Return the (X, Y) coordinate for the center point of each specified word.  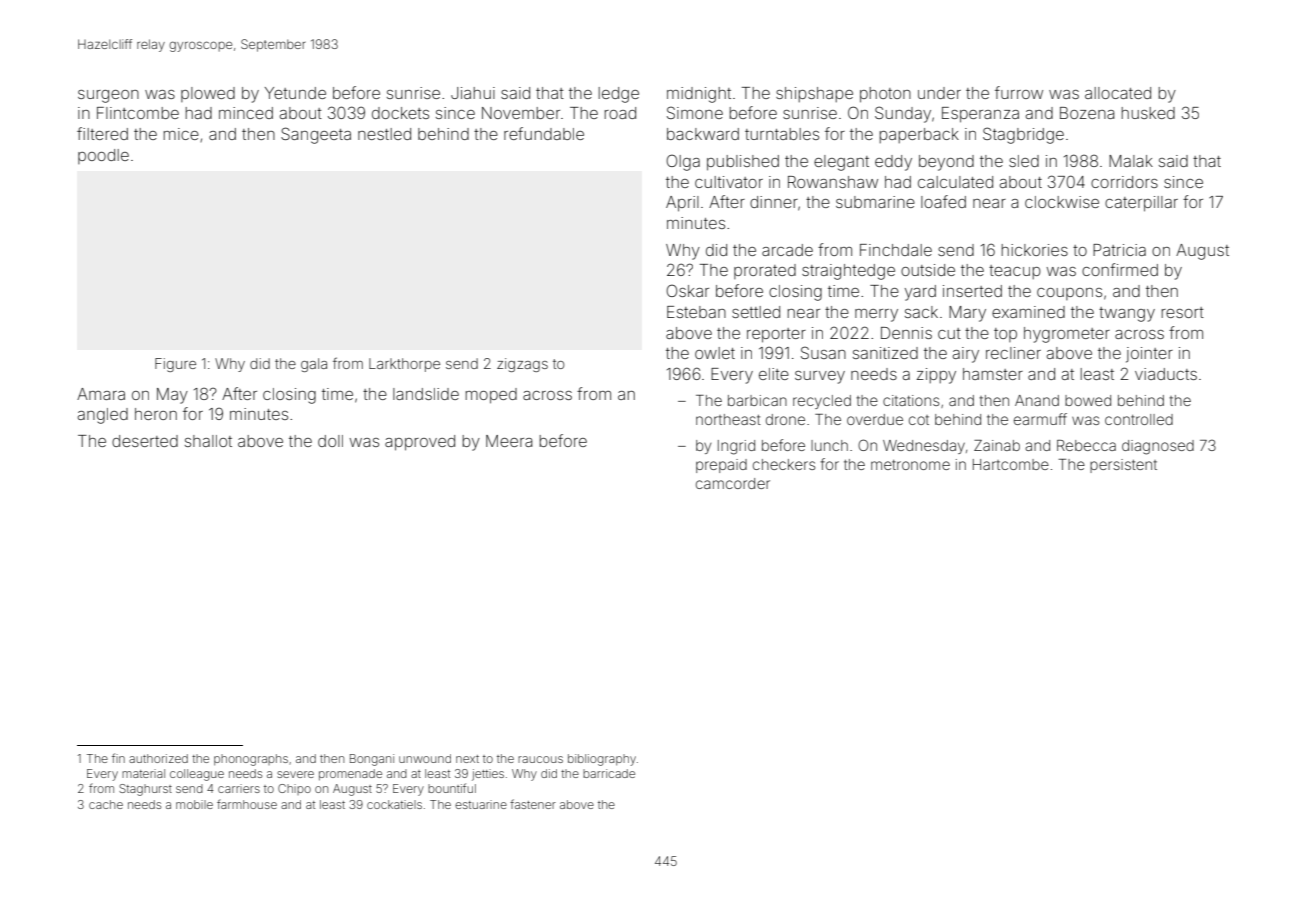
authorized (158, 758)
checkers (784, 464)
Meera (509, 441)
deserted (145, 441)
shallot (208, 441)
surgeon (108, 96)
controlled (1139, 419)
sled (1024, 161)
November (521, 113)
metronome (910, 465)
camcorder (733, 483)
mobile (194, 804)
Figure (175, 365)
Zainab (997, 445)
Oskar (687, 290)
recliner (1013, 353)
